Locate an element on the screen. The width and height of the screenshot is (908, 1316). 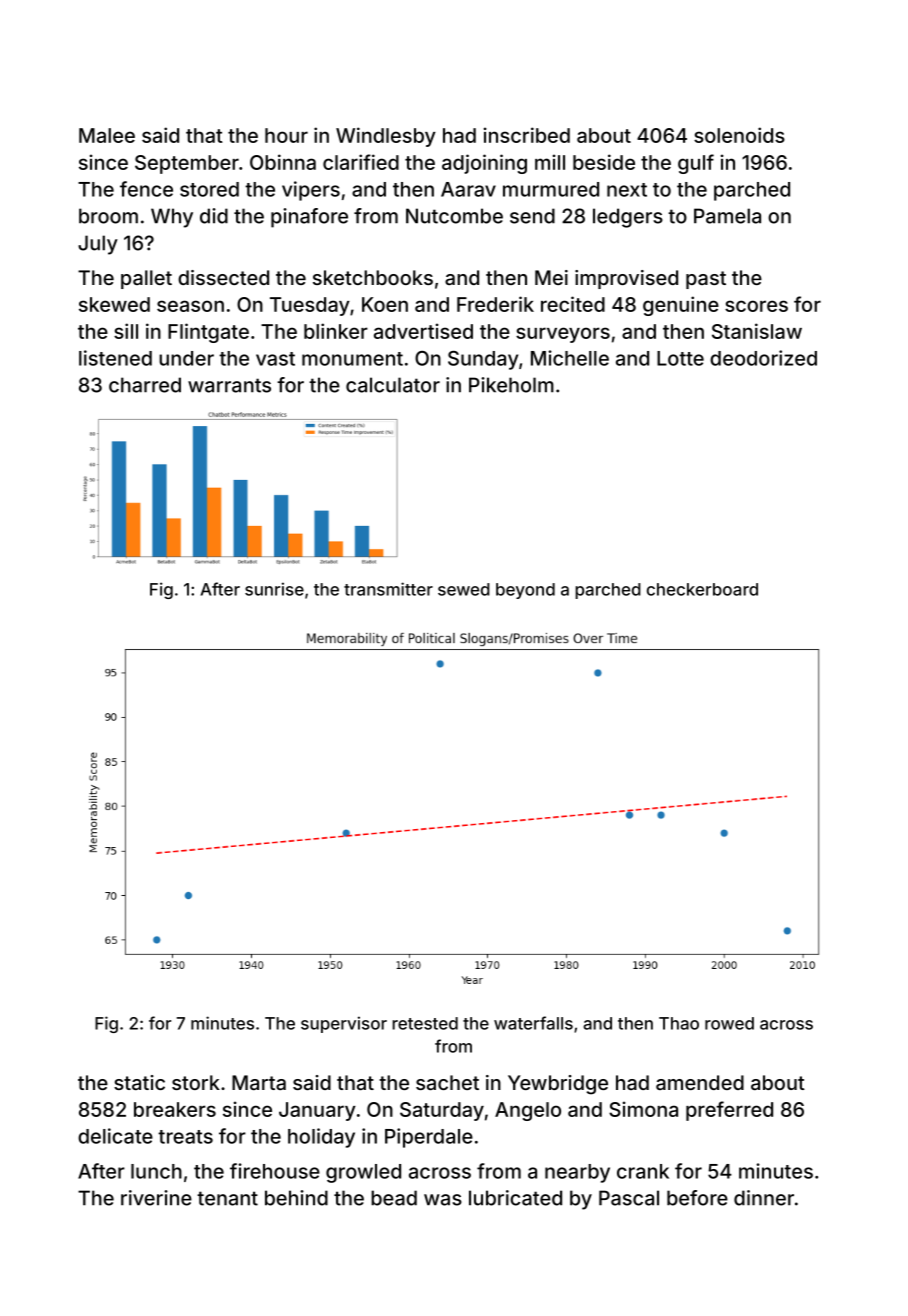
Pamela is located at coordinates (727, 216).
